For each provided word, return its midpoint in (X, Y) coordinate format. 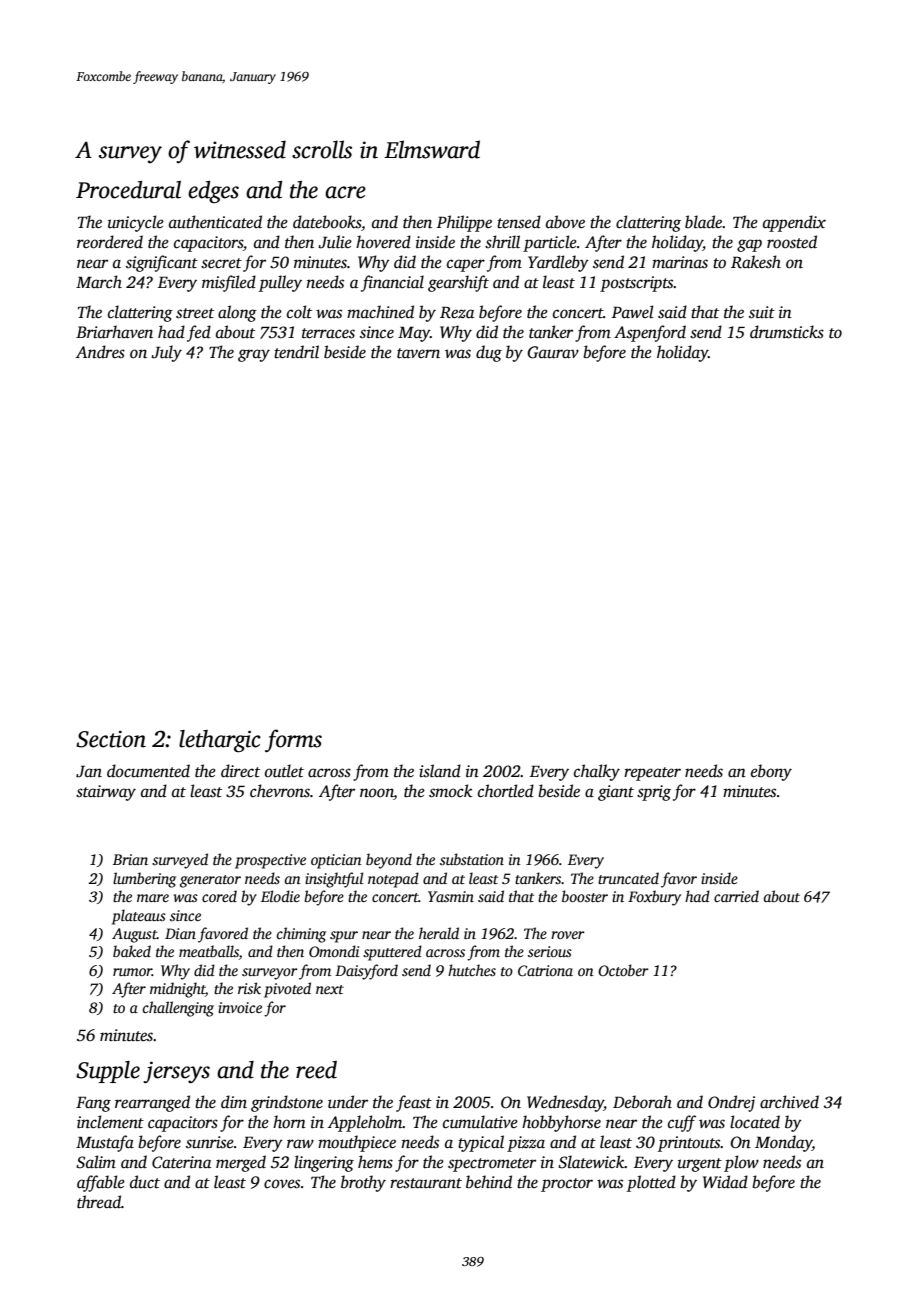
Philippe (464, 223)
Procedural (128, 190)
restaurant (426, 1183)
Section (111, 739)
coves (282, 1184)
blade (704, 222)
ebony (771, 772)
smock (450, 791)
